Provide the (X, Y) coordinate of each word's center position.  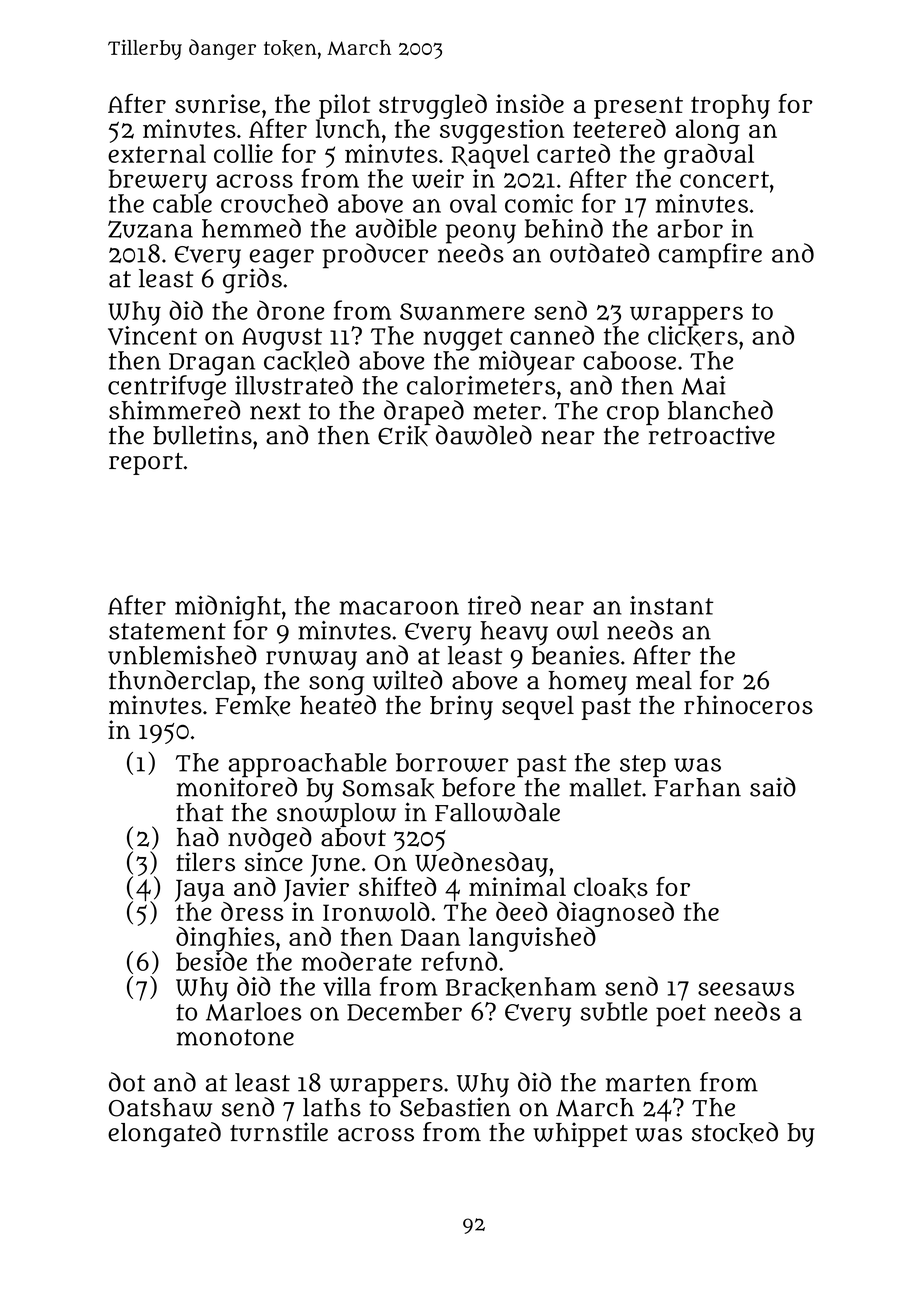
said (773, 787)
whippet (580, 1134)
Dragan (212, 364)
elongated (164, 1134)
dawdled (484, 435)
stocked (735, 1132)
